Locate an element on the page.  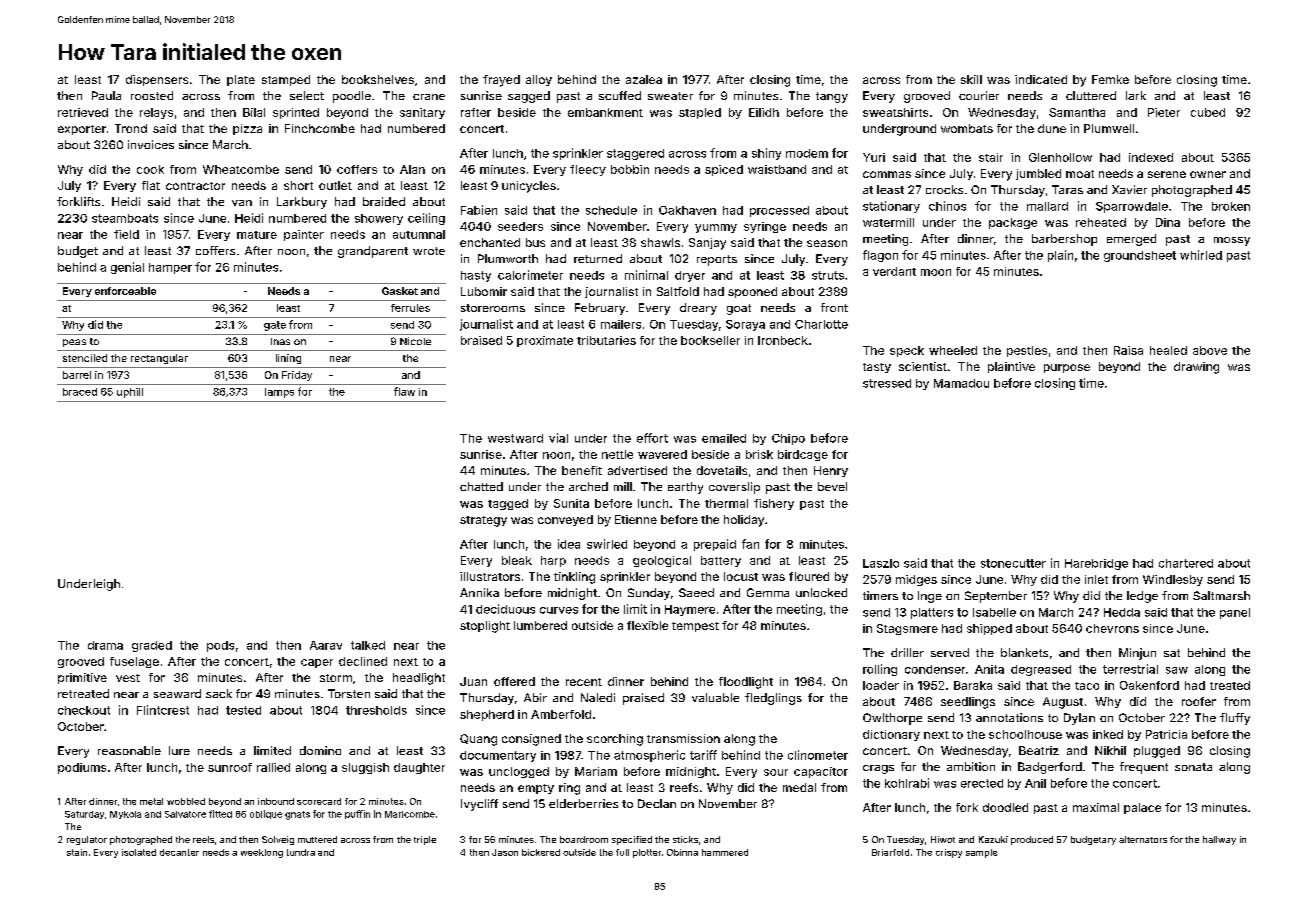
westward is located at coordinates (515, 438).
